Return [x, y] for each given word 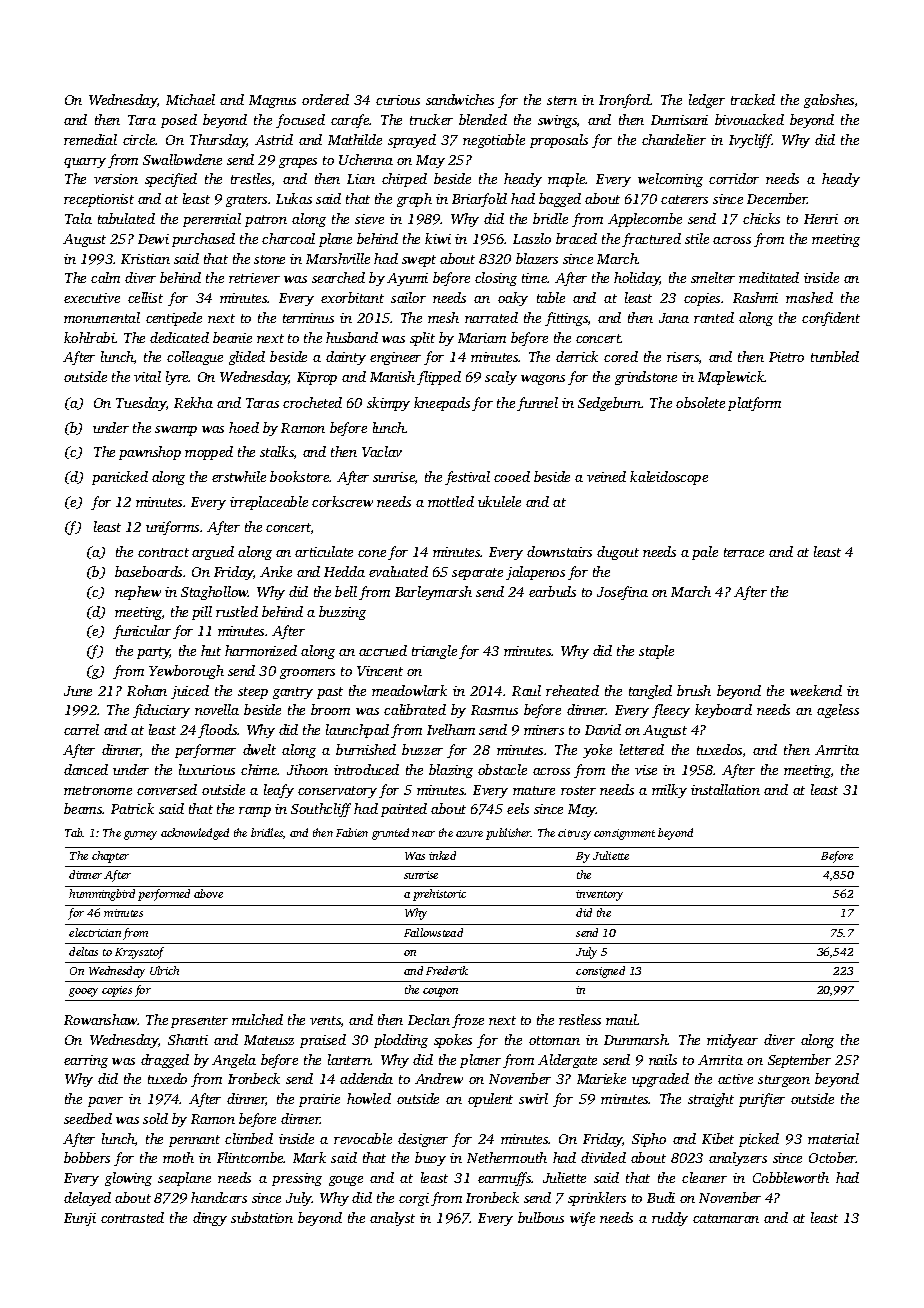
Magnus [272, 101]
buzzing [342, 613]
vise [646, 770]
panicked [120, 478]
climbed [249, 1138]
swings [557, 121]
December [777, 198]
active [735, 1079]
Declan [429, 1019]
